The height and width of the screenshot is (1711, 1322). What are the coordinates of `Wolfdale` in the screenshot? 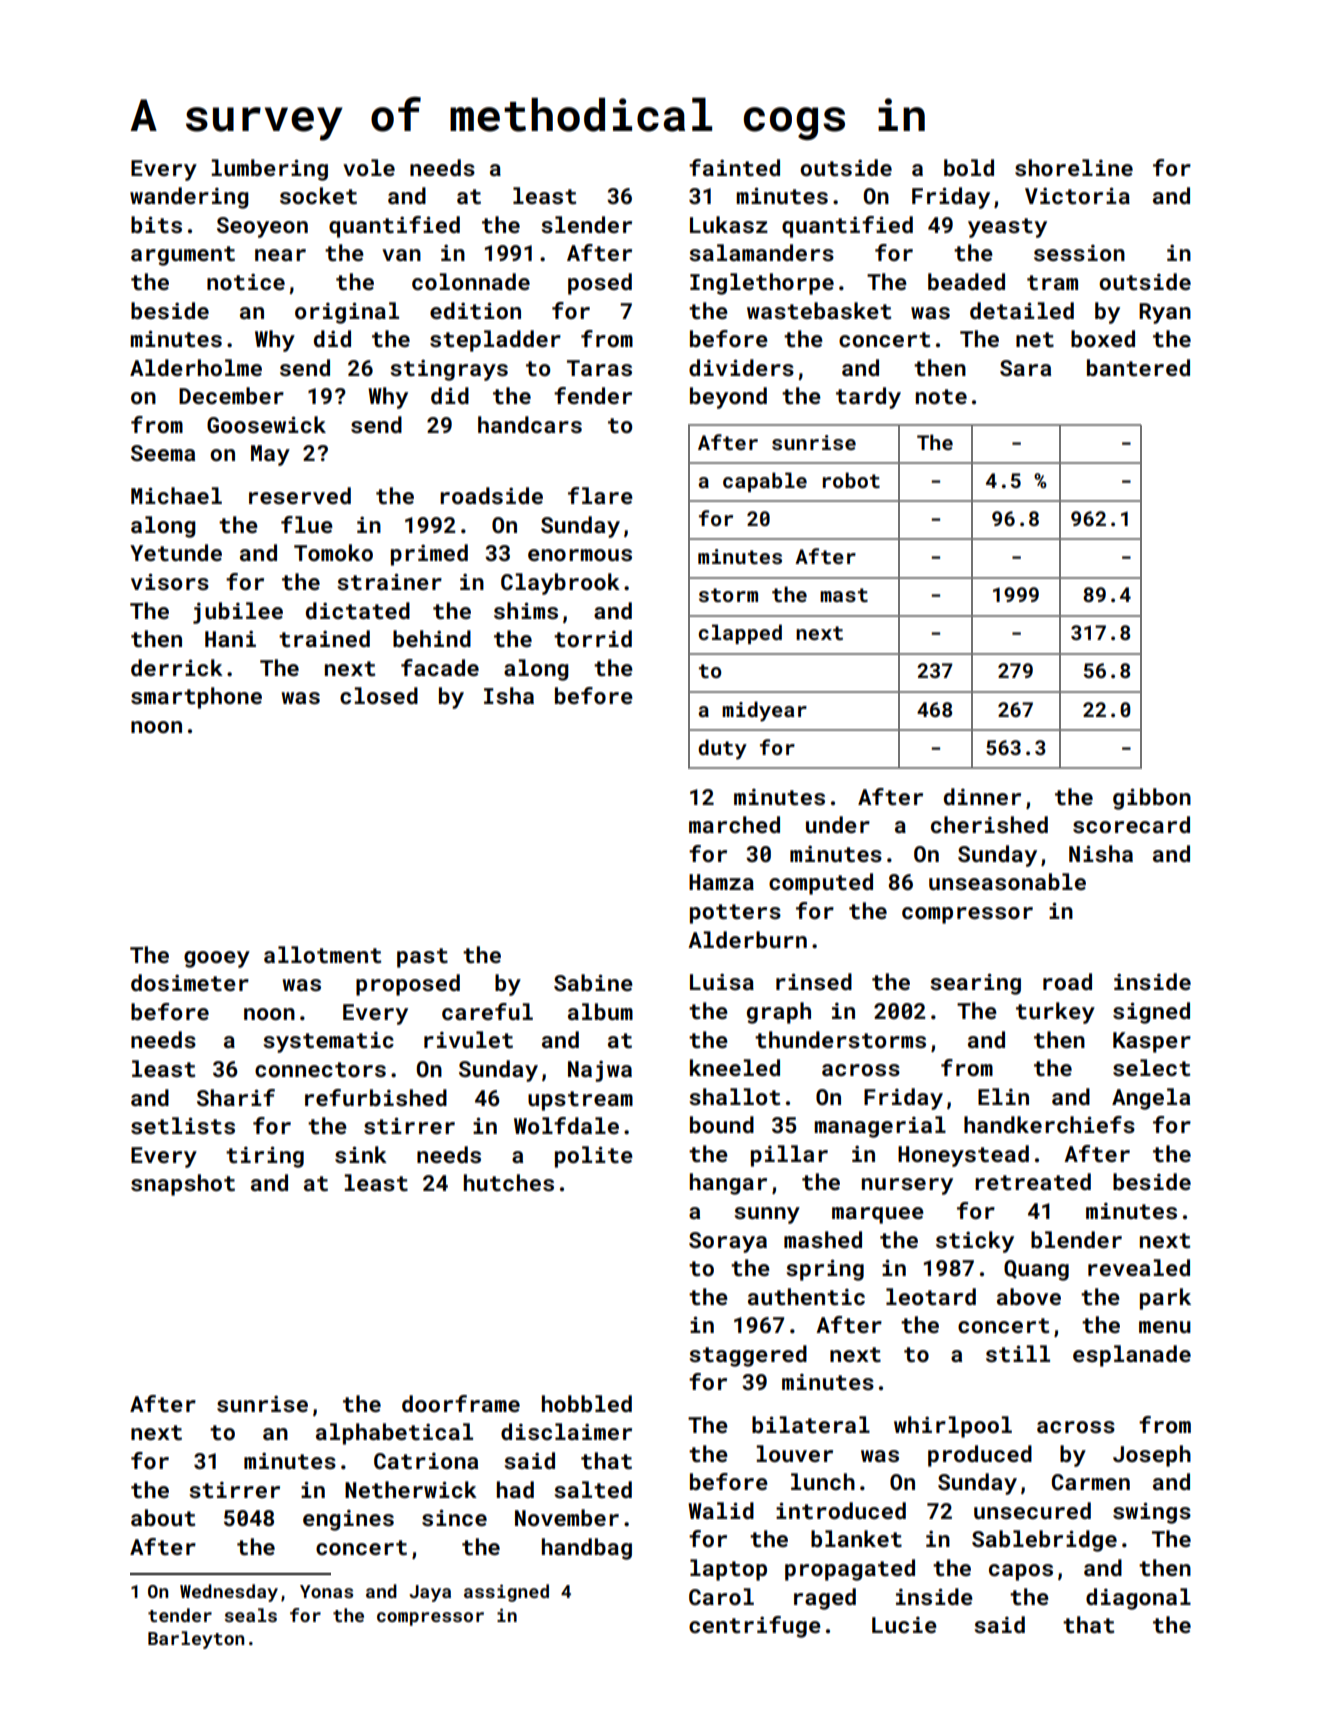 It's located at (566, 1125).
